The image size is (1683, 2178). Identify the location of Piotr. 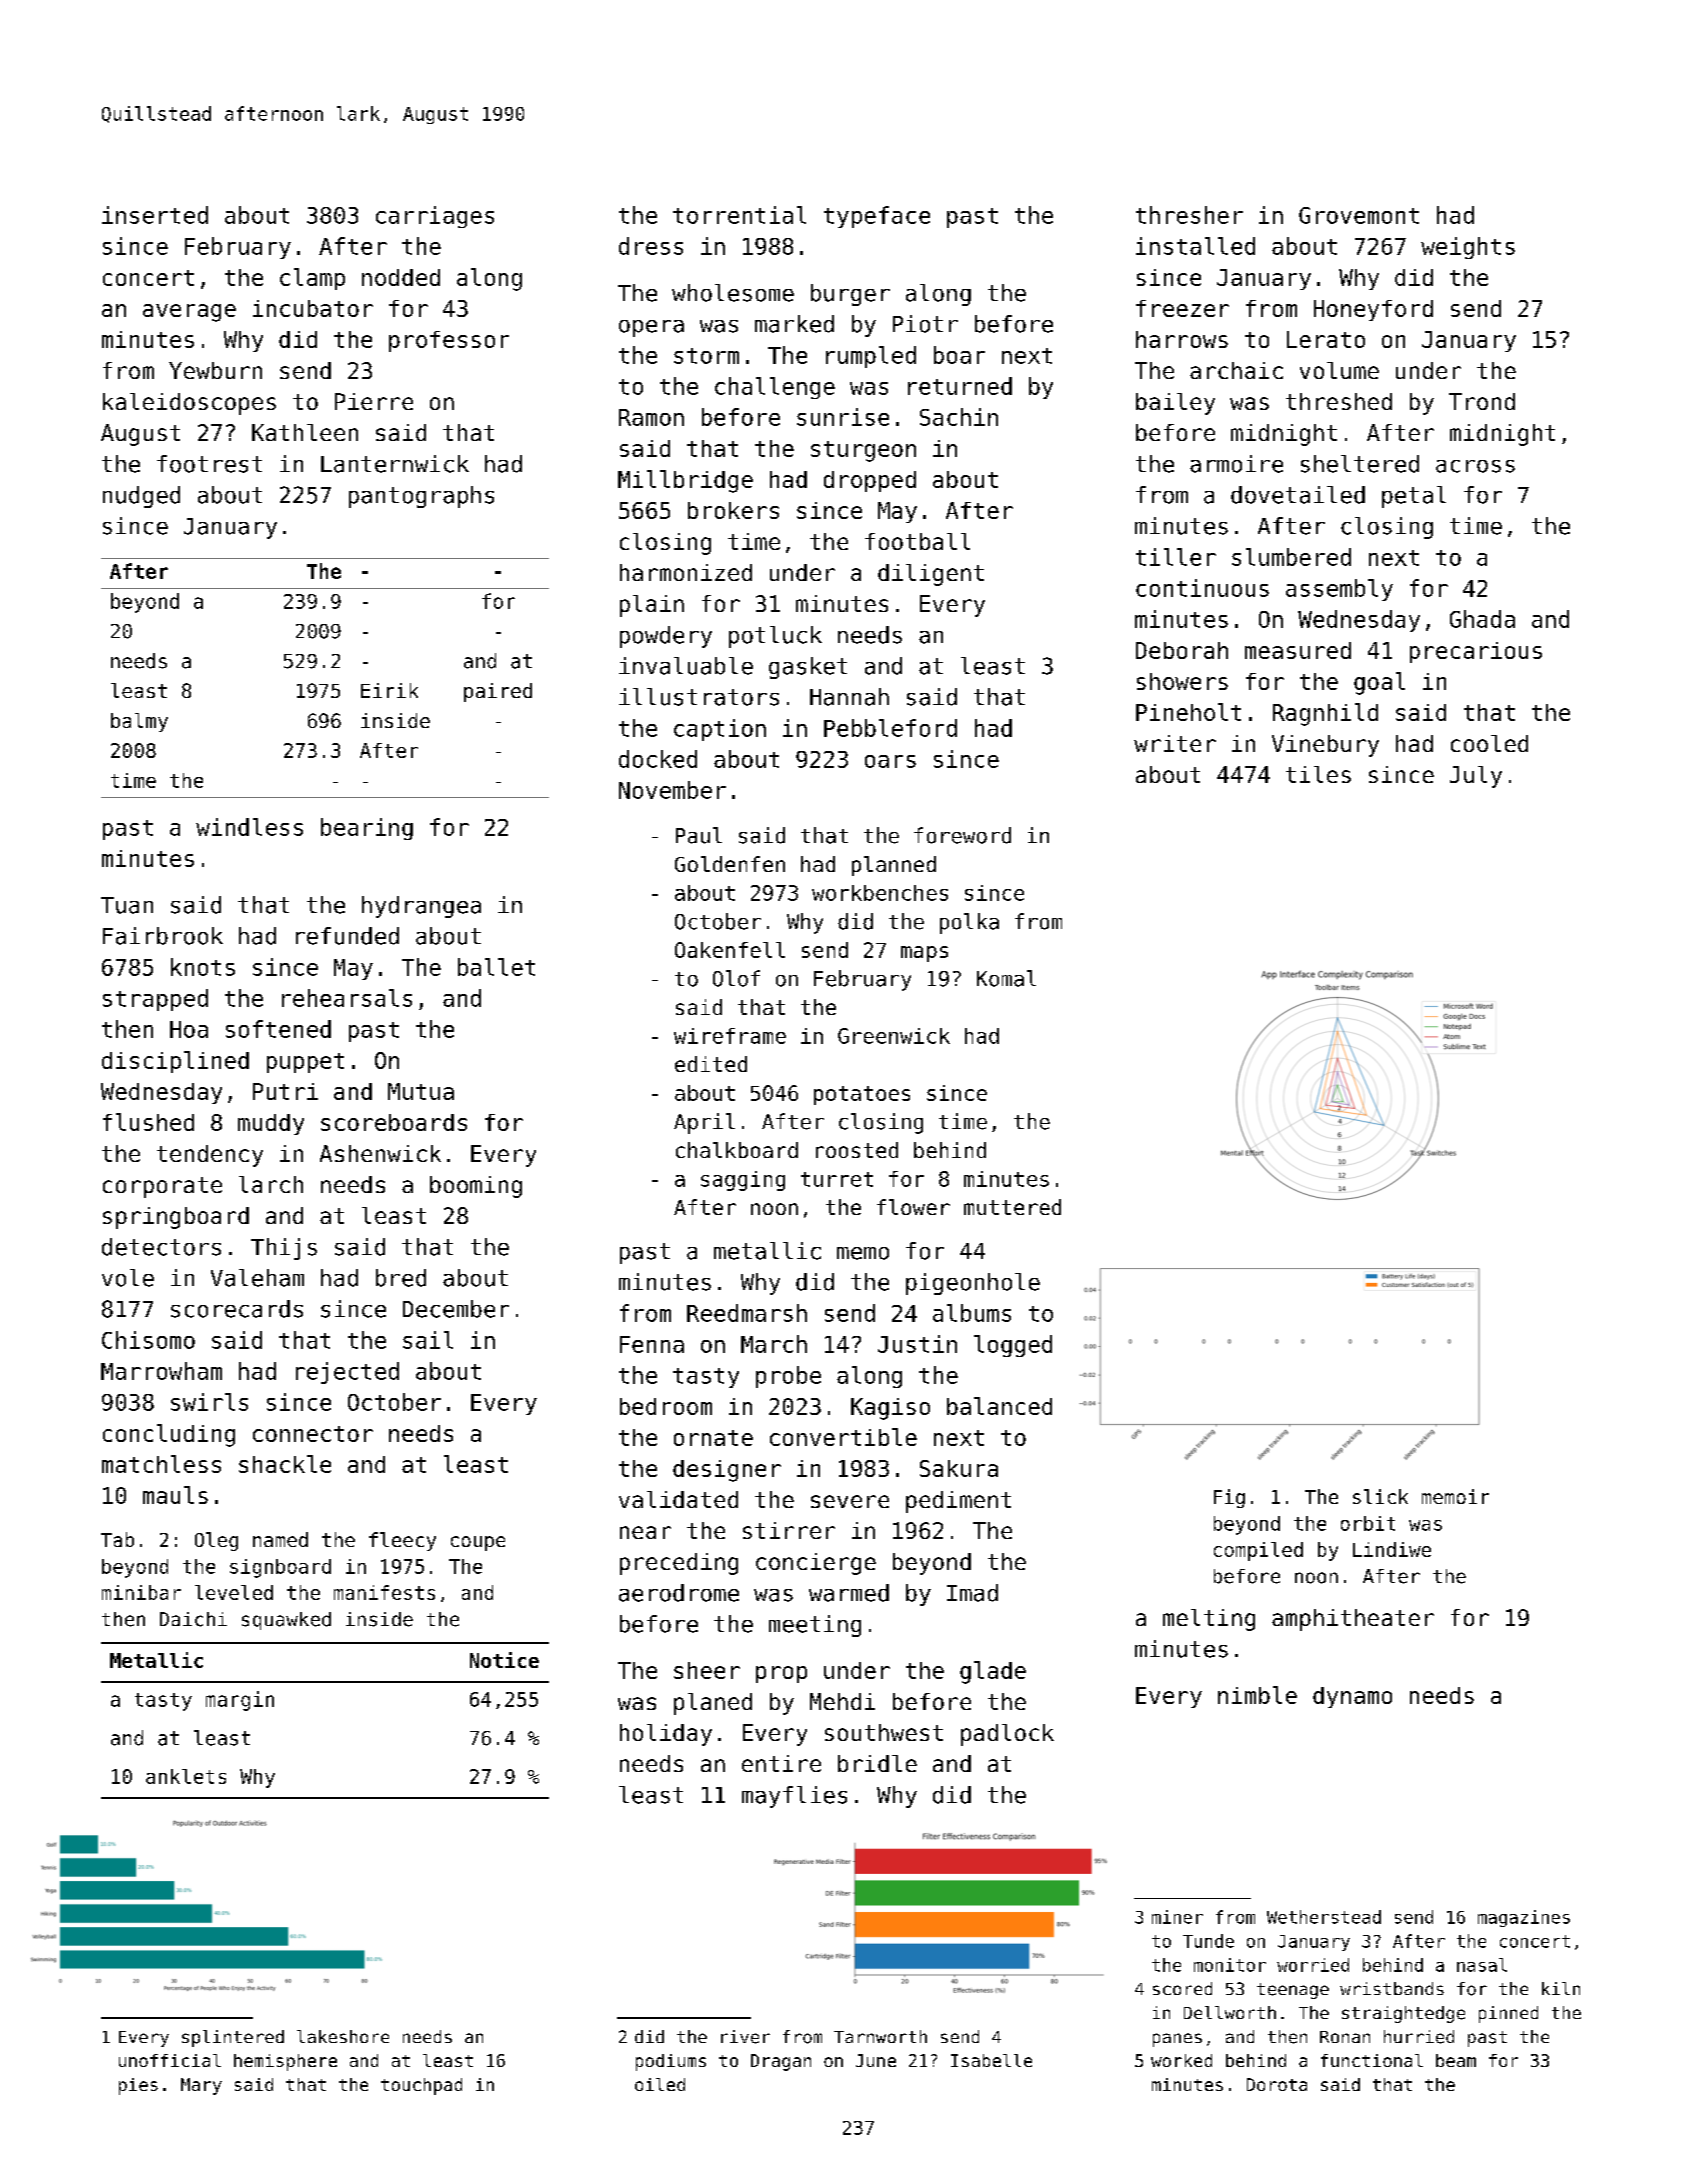
(925, 324).
